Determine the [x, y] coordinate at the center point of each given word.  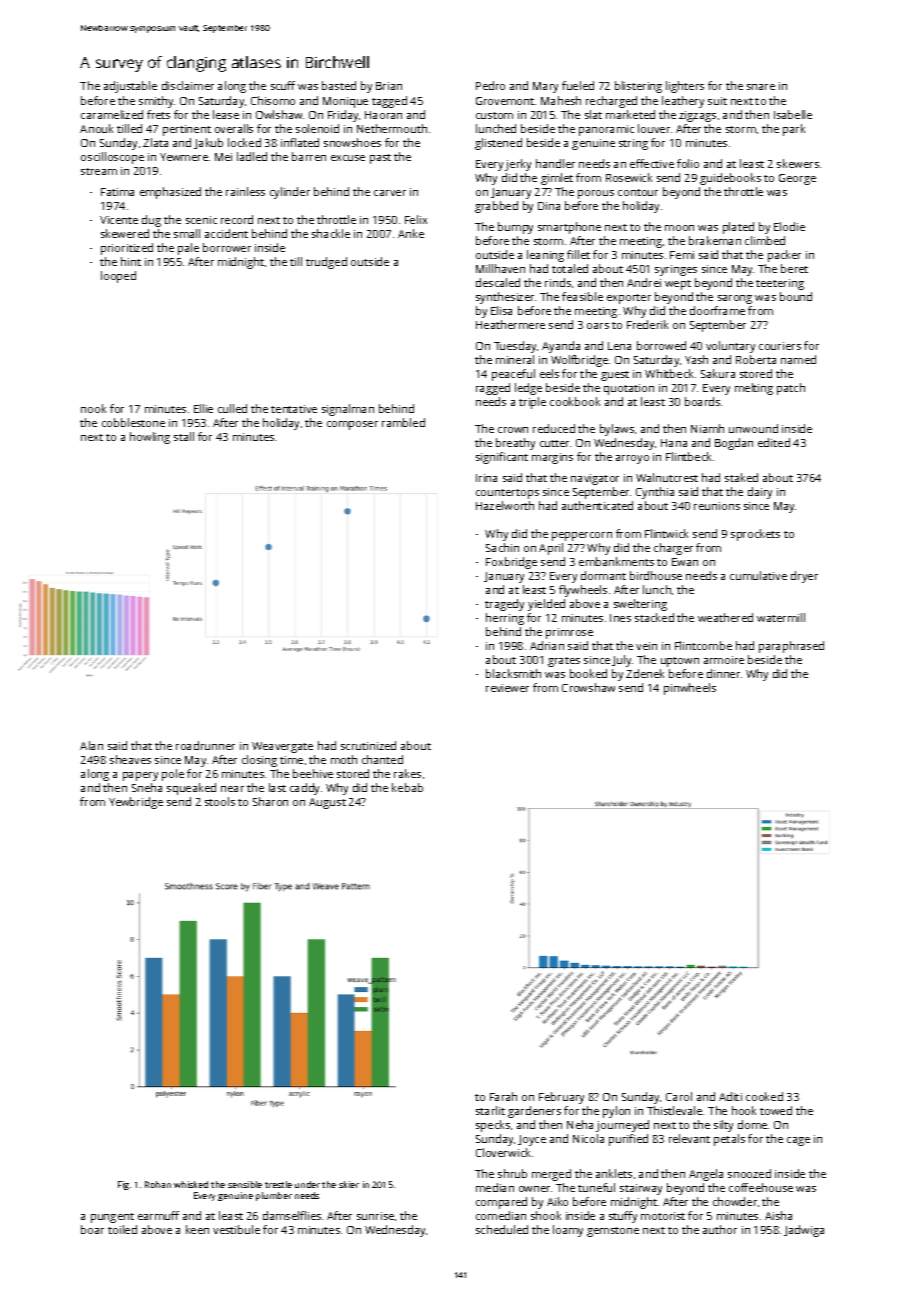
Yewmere [184, 157]
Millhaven [500, 268]
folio [688, 163]
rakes [407, 773]
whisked [191, 1184]
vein [646, 646]
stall [184, 436]
